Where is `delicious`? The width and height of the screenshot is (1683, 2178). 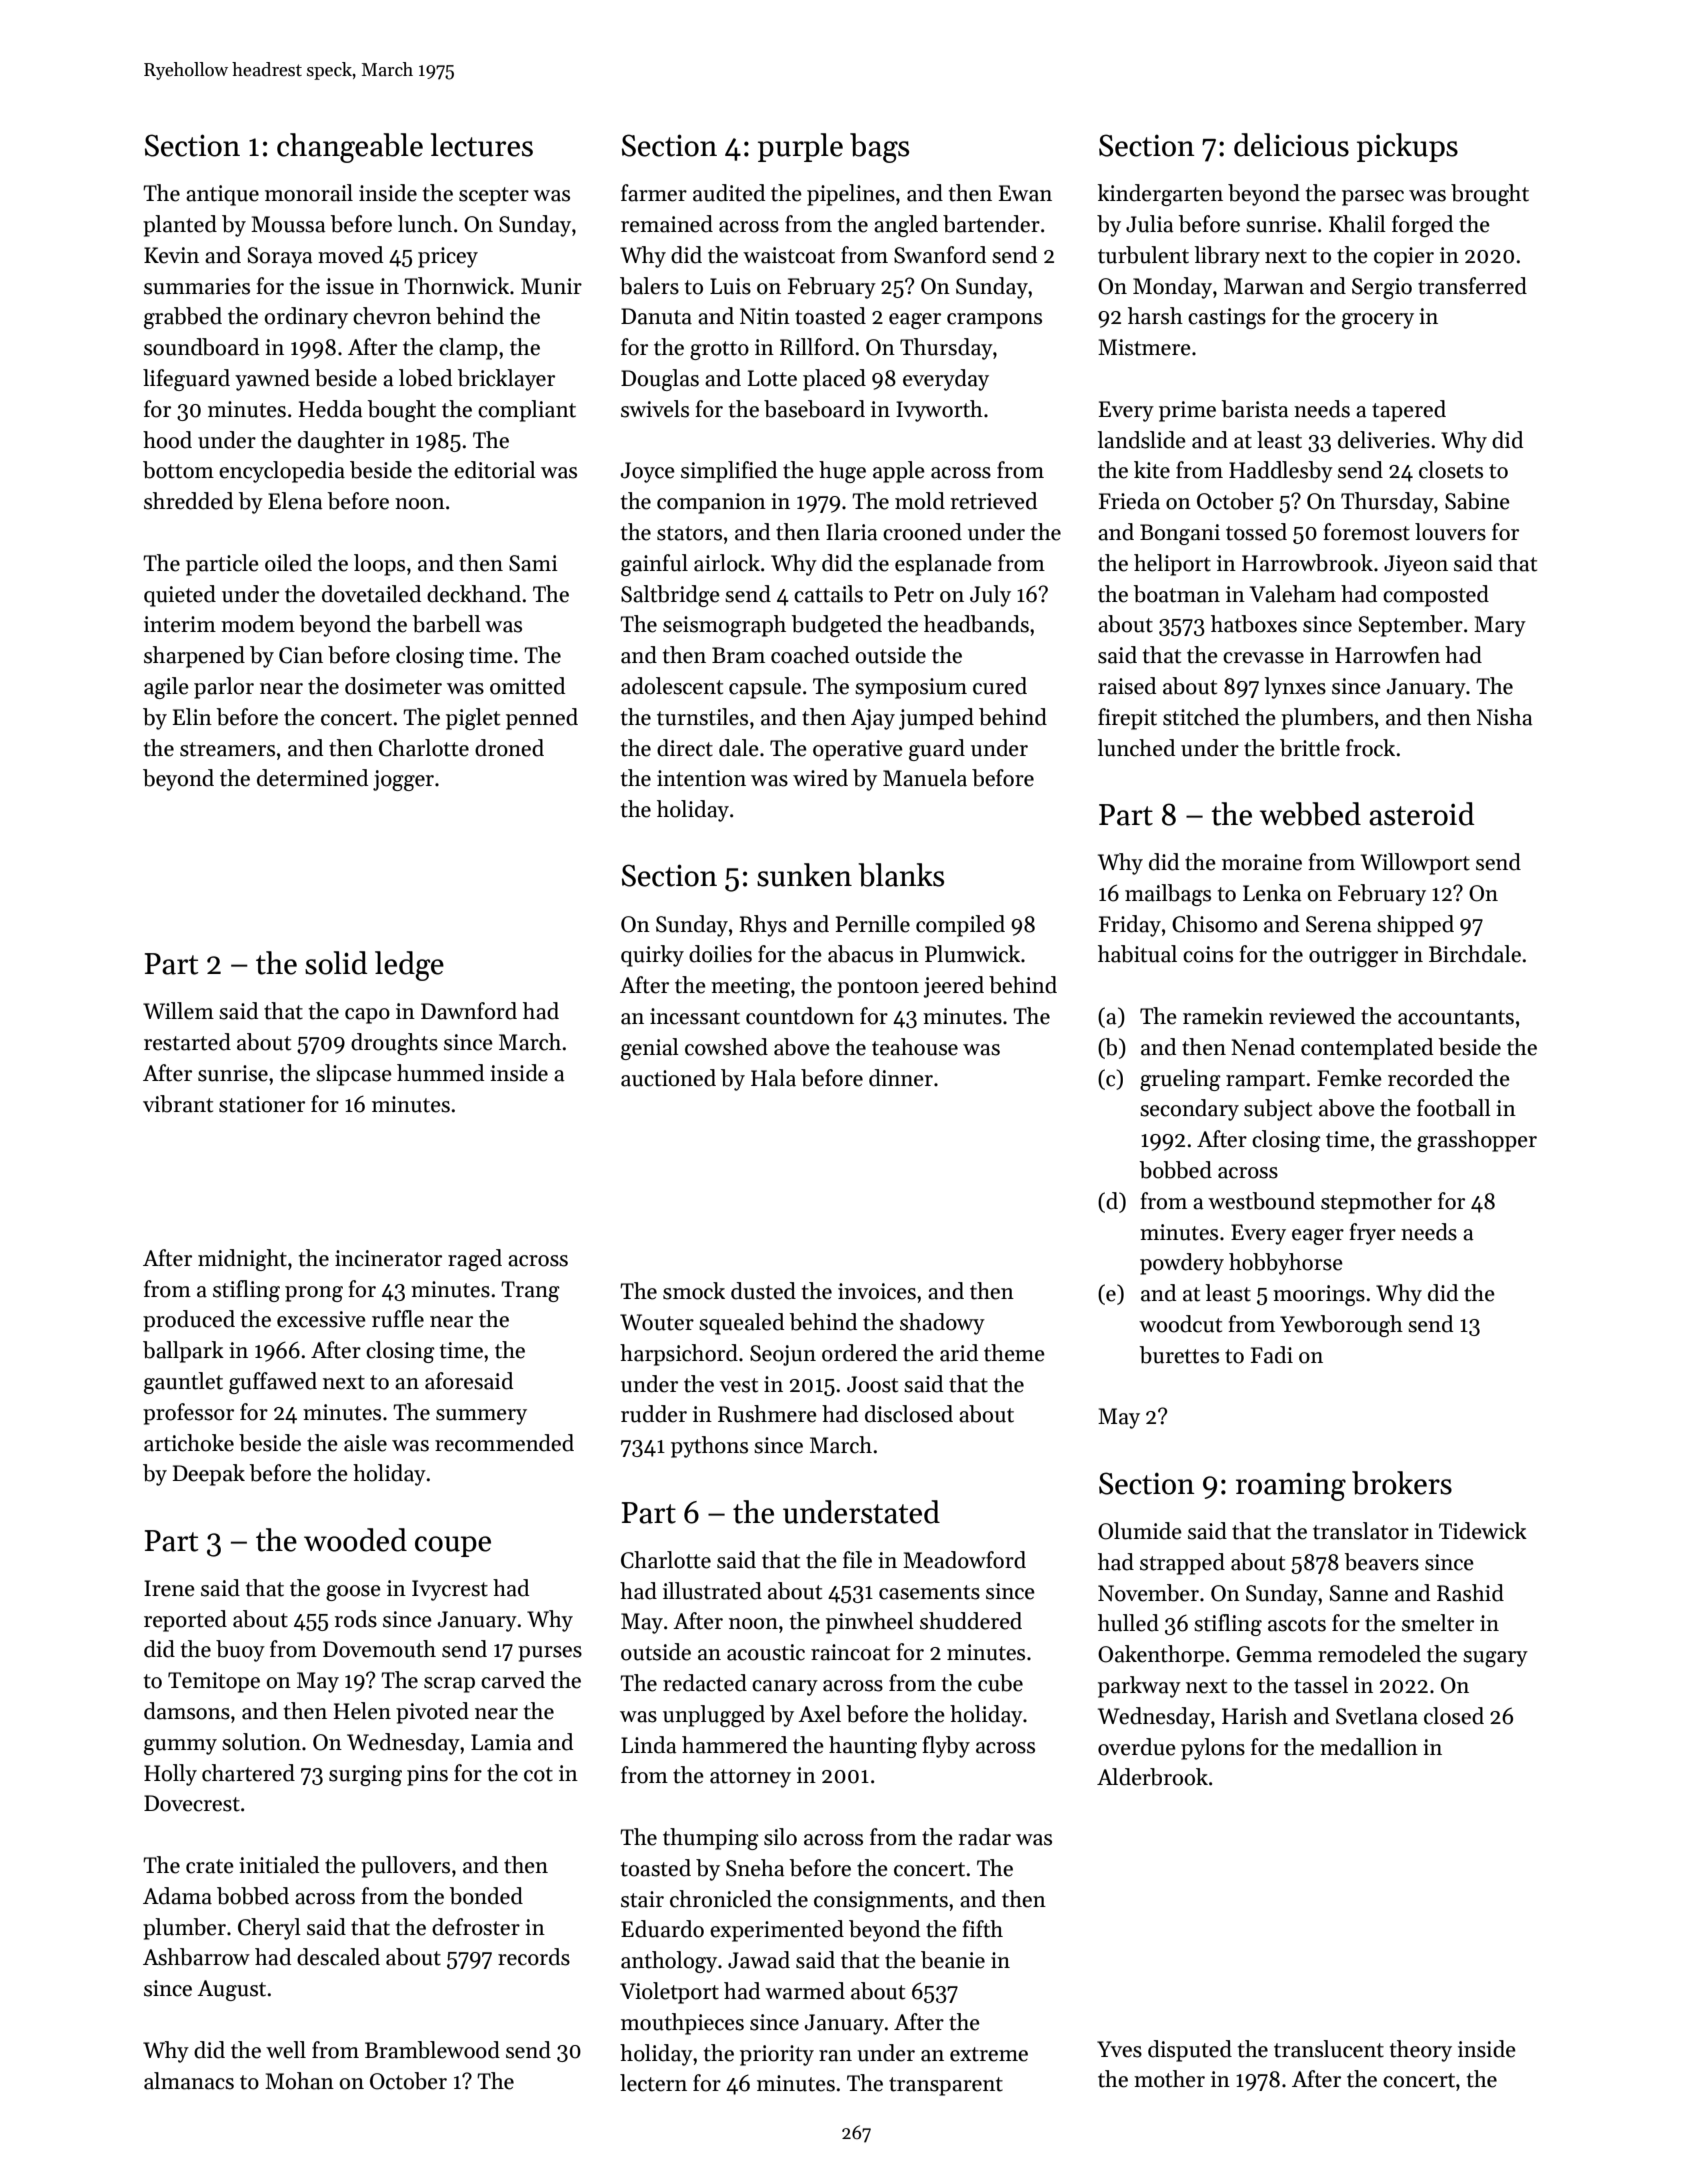 delicious is located at coordinates (1291, 145).
